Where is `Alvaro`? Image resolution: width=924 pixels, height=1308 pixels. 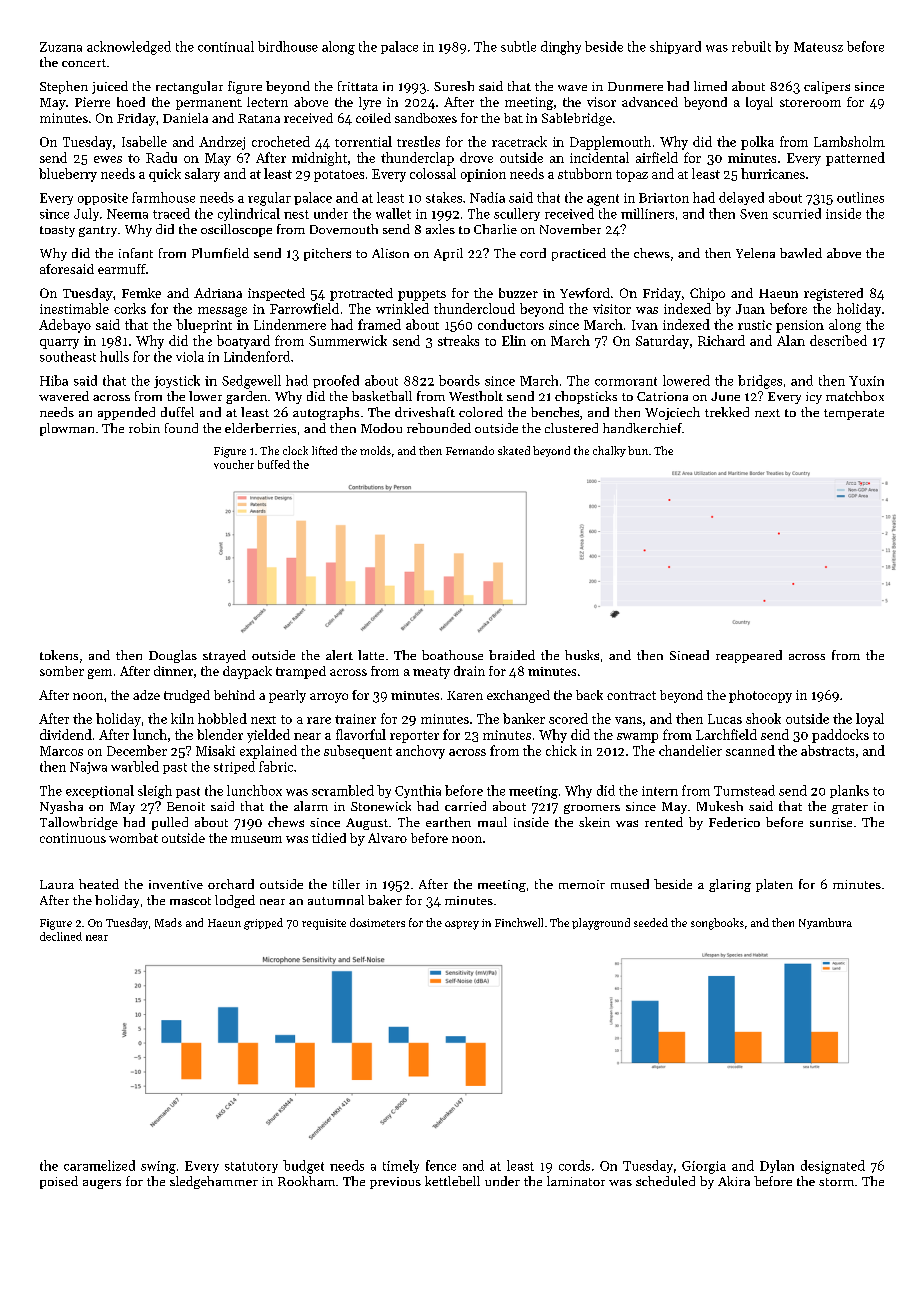
Alvaro is located at coordinates (387, 838).
